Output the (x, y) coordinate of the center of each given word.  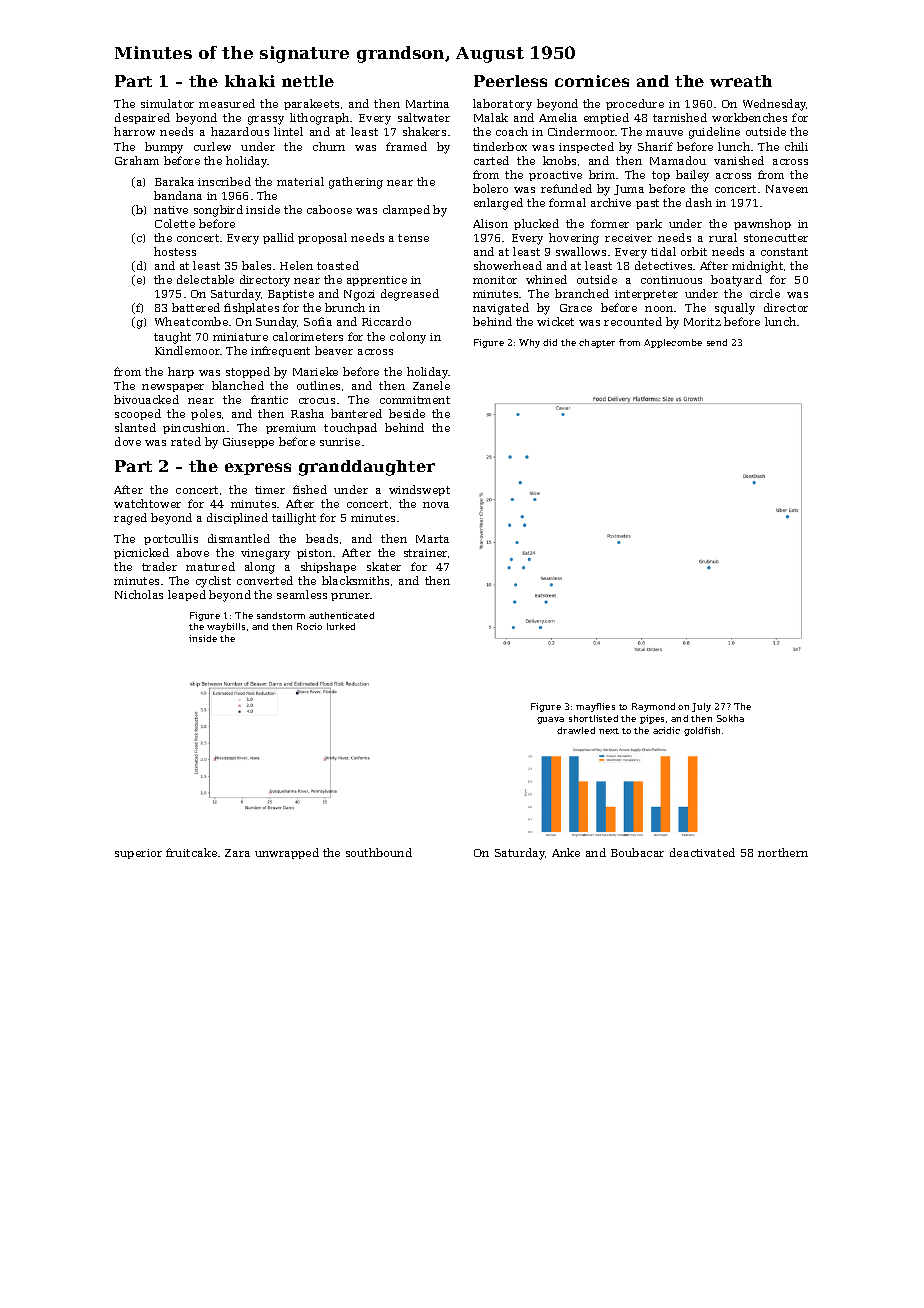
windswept (419, 490)
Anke (566, 852)
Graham (137, 160)
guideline (714, 133)
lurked (341, 626)
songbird (218, 211)
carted (491, 160)
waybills (226, 627)
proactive (555, 176)
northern (783, 852)
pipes (652, 719)
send (717, 342)
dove (128, 441)
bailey (692, 176)
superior (138, 854)
